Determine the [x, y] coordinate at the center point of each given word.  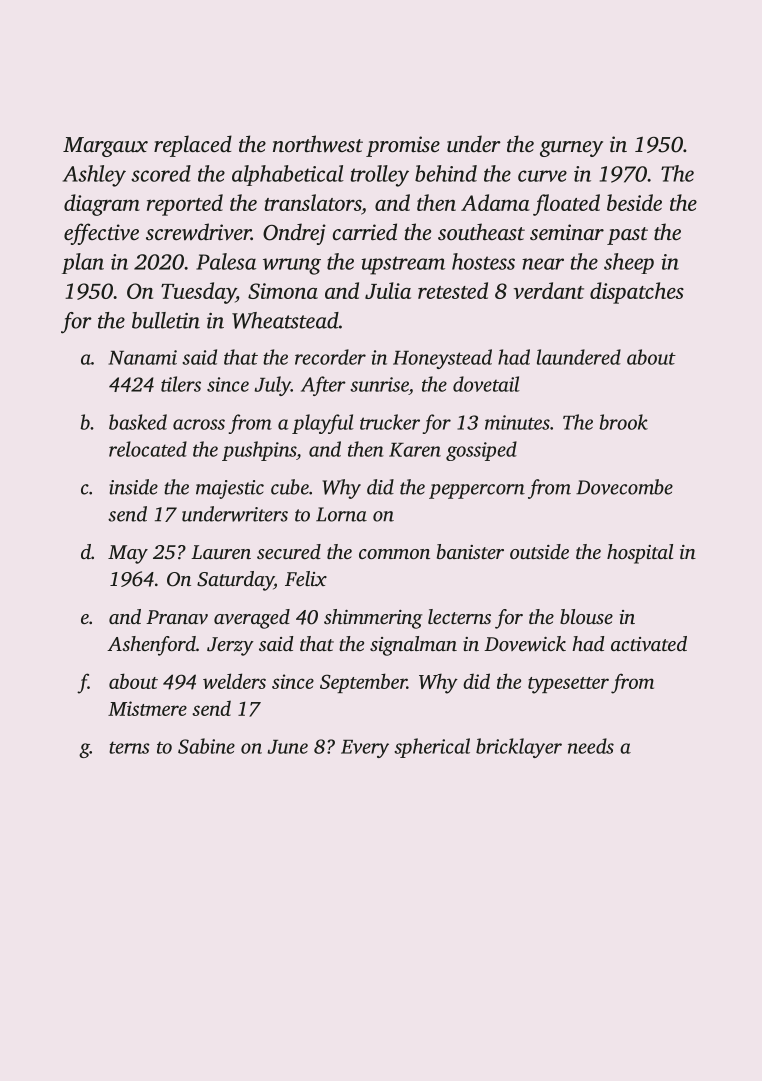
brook [623, 422]
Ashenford [151, 646]
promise [403, 146]
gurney [571, 149]
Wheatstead [285, 320]
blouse [586, 616]
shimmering [373, 619]
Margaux [105, 147]
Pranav [177, 617]
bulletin [166, 320]
